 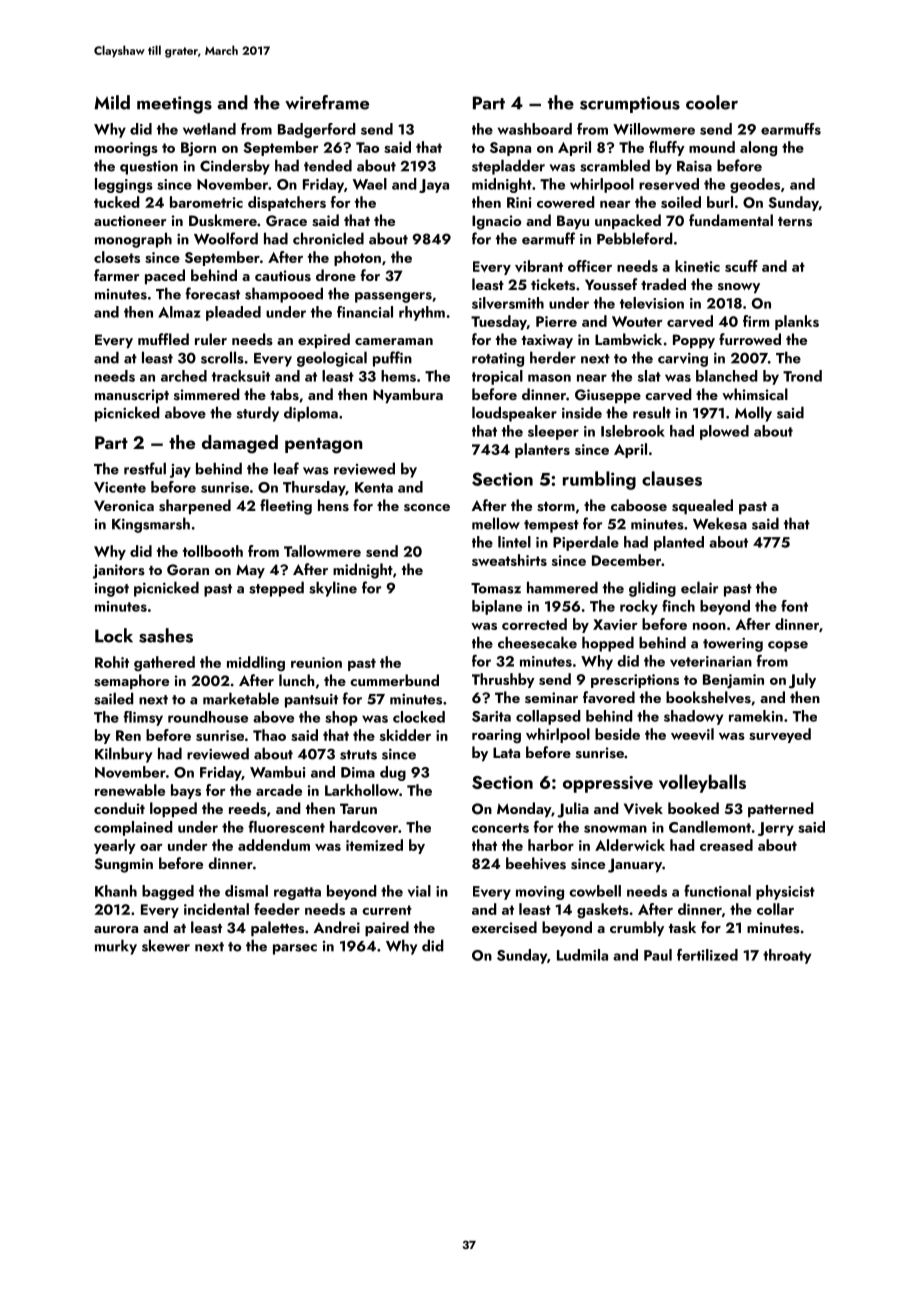 I want to click on skewer, so click(x=166, y=945).
